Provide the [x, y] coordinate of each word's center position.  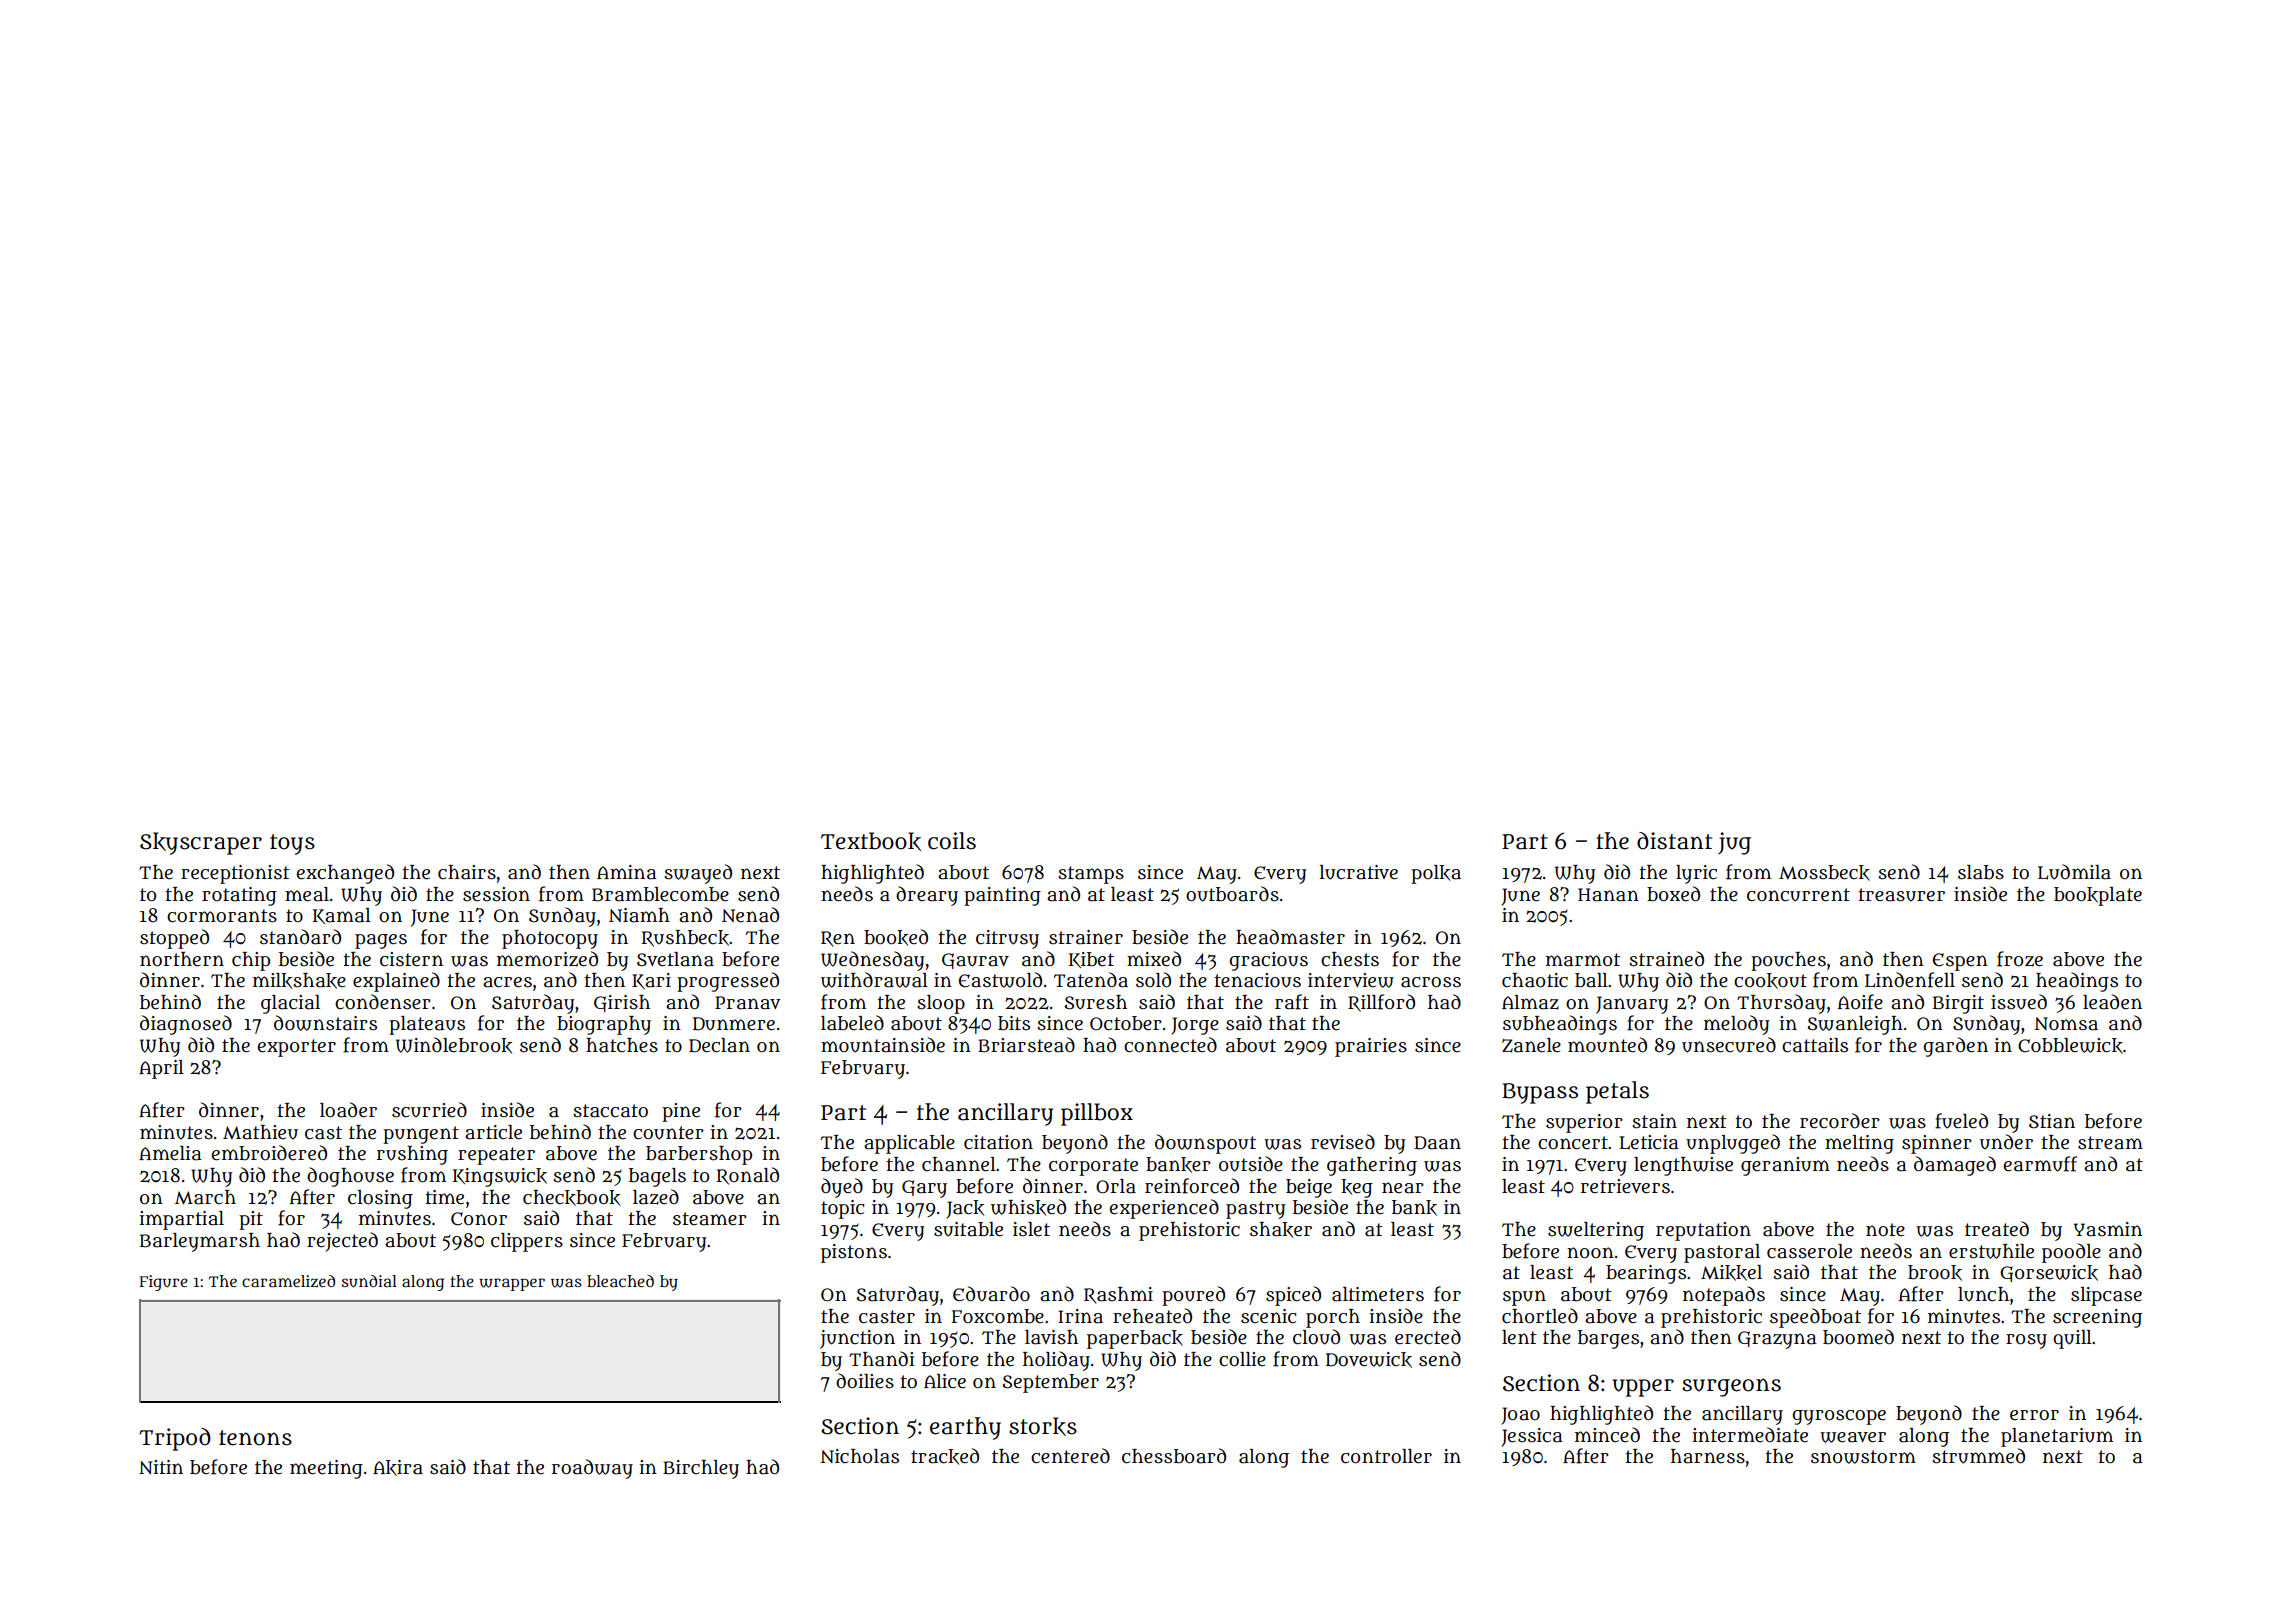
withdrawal [874, 980]
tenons [255, 1438]
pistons [854, 1253]
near [1403, 1188]
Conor [479, 1219]
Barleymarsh [200, 1242]
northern [182, 959]
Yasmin [2108, 1229]
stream [2110, 1143]
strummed [1978, 1456]
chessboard [1174, 1456]
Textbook [871, 841]
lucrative [1359, 872]
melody [1737, 1025]
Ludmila [2074, 872]
